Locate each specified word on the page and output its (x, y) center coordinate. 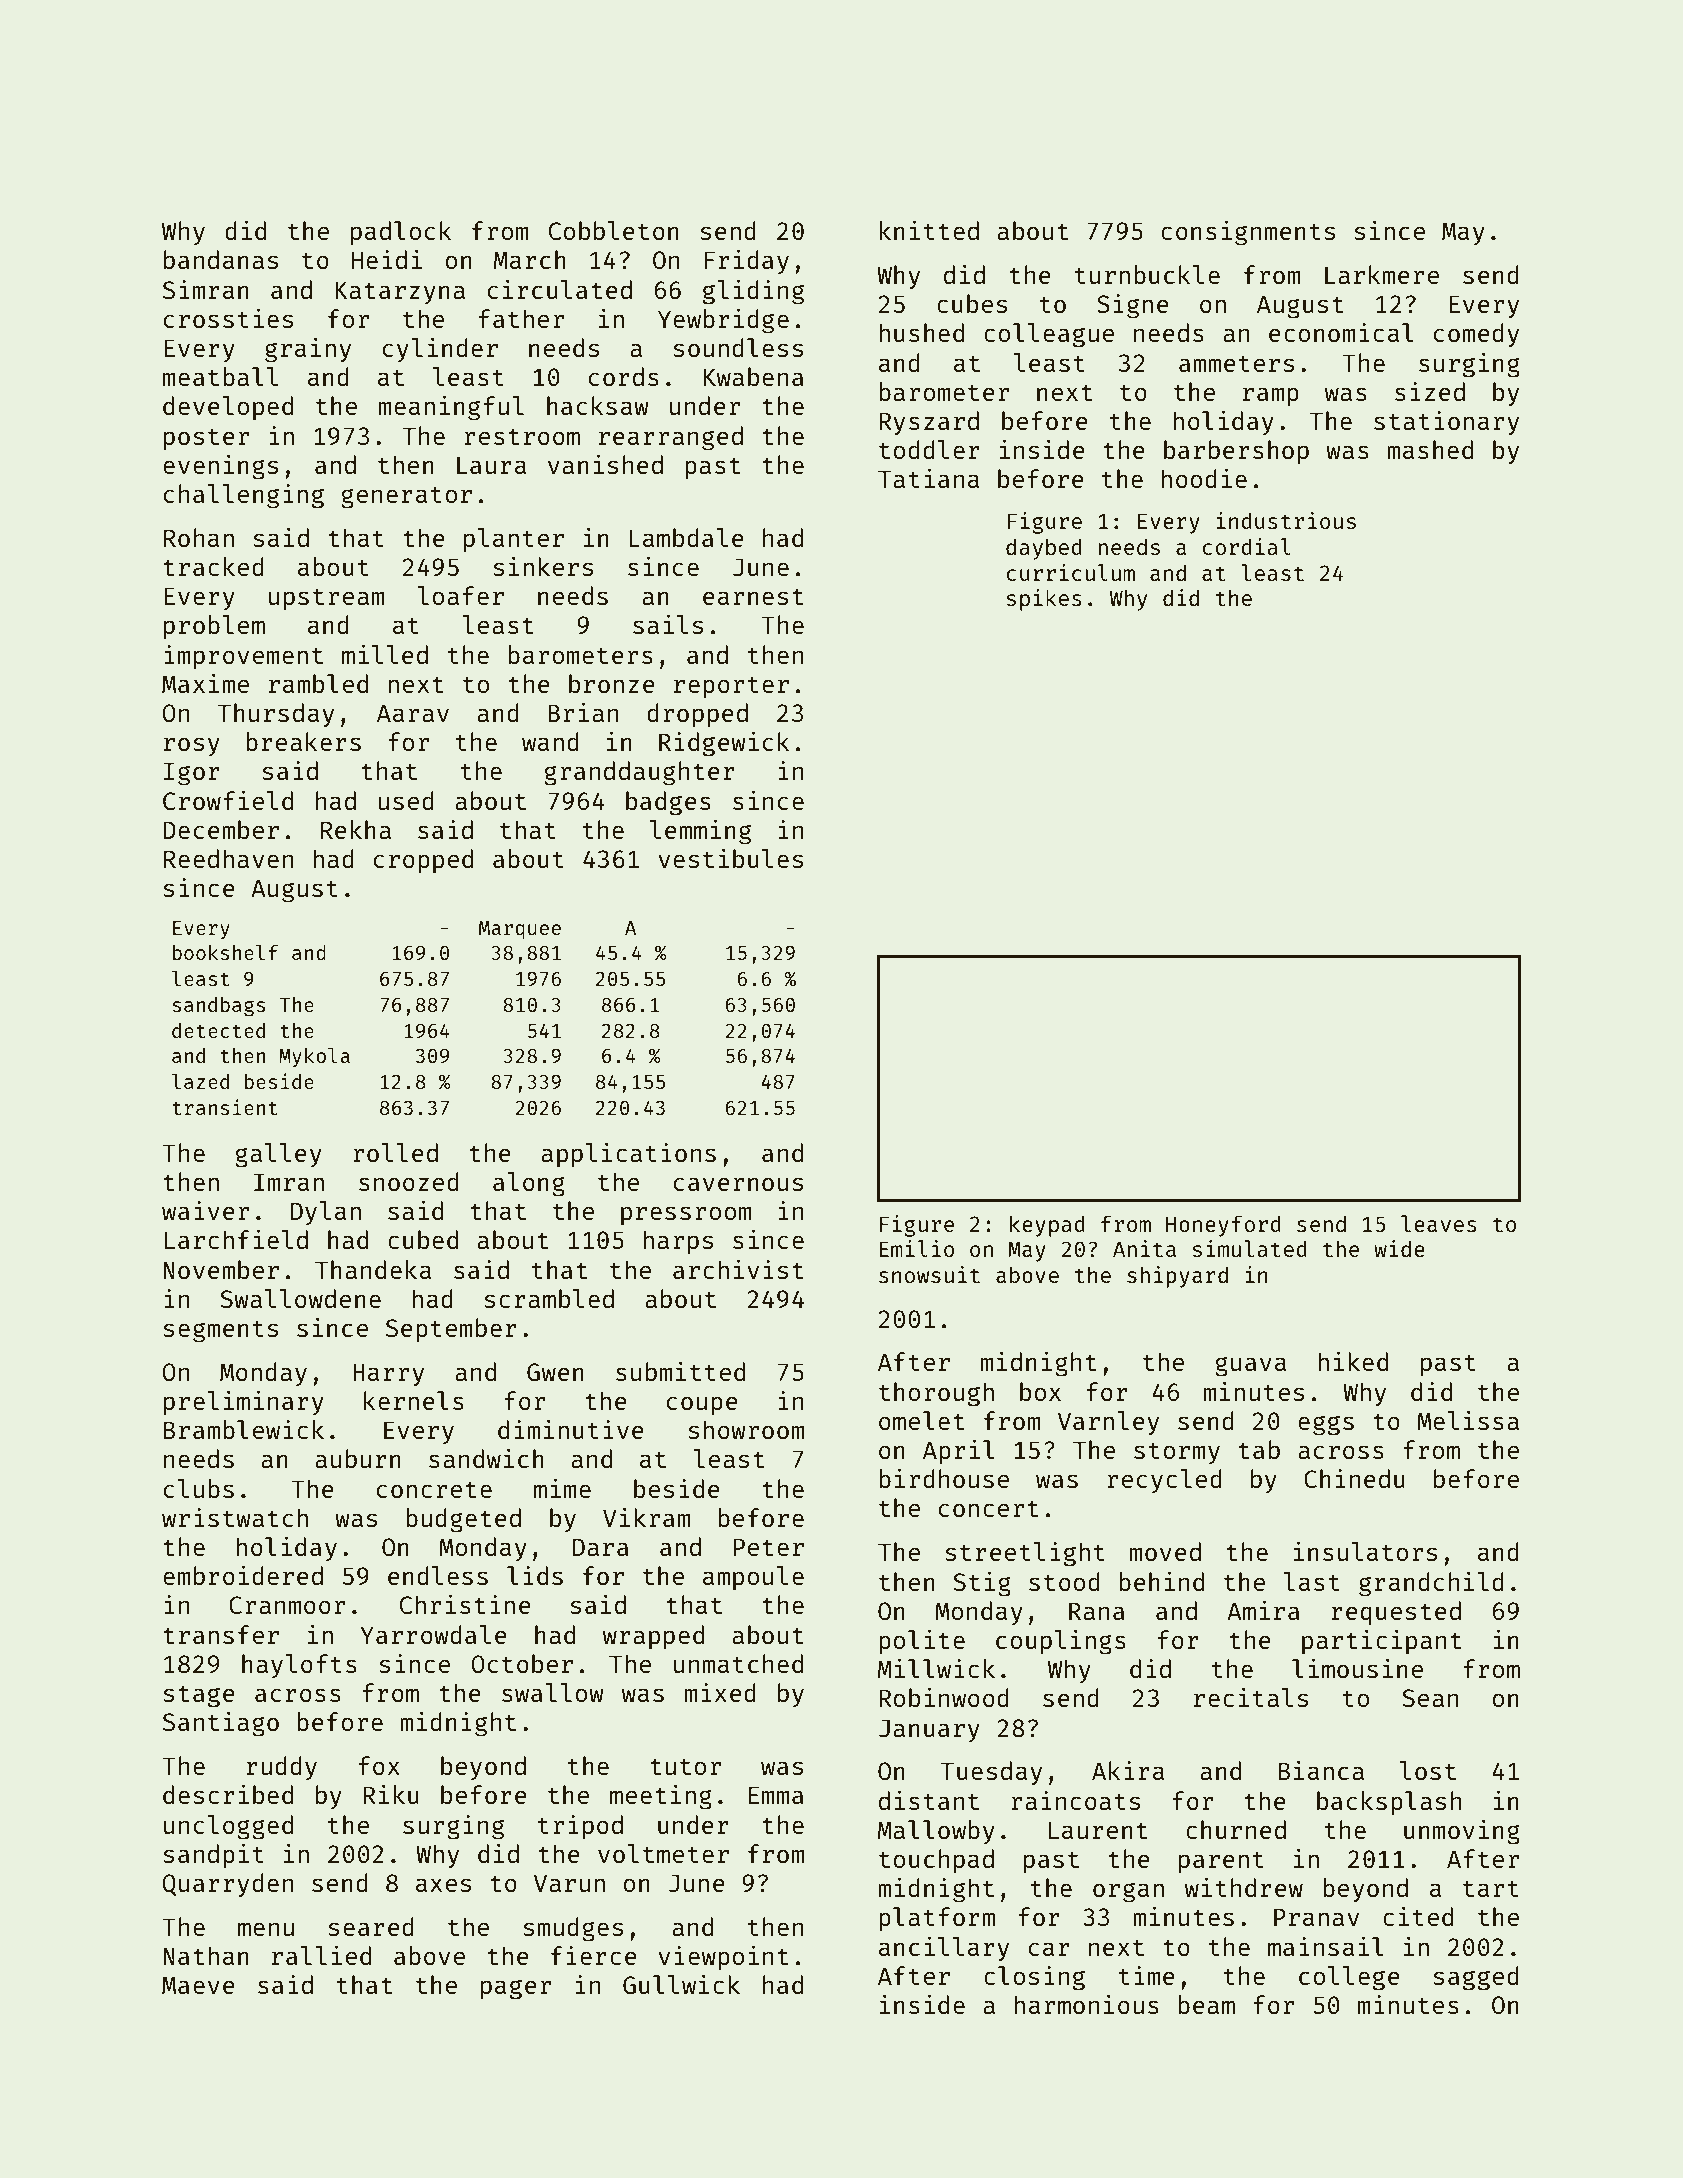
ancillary (944, 1948)
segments (220, 1331)
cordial (1247, 546)
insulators (1365, 1551)
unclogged (228, 1827)
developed (228, 408)
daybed (1044, 549)
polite (922, 1641)
